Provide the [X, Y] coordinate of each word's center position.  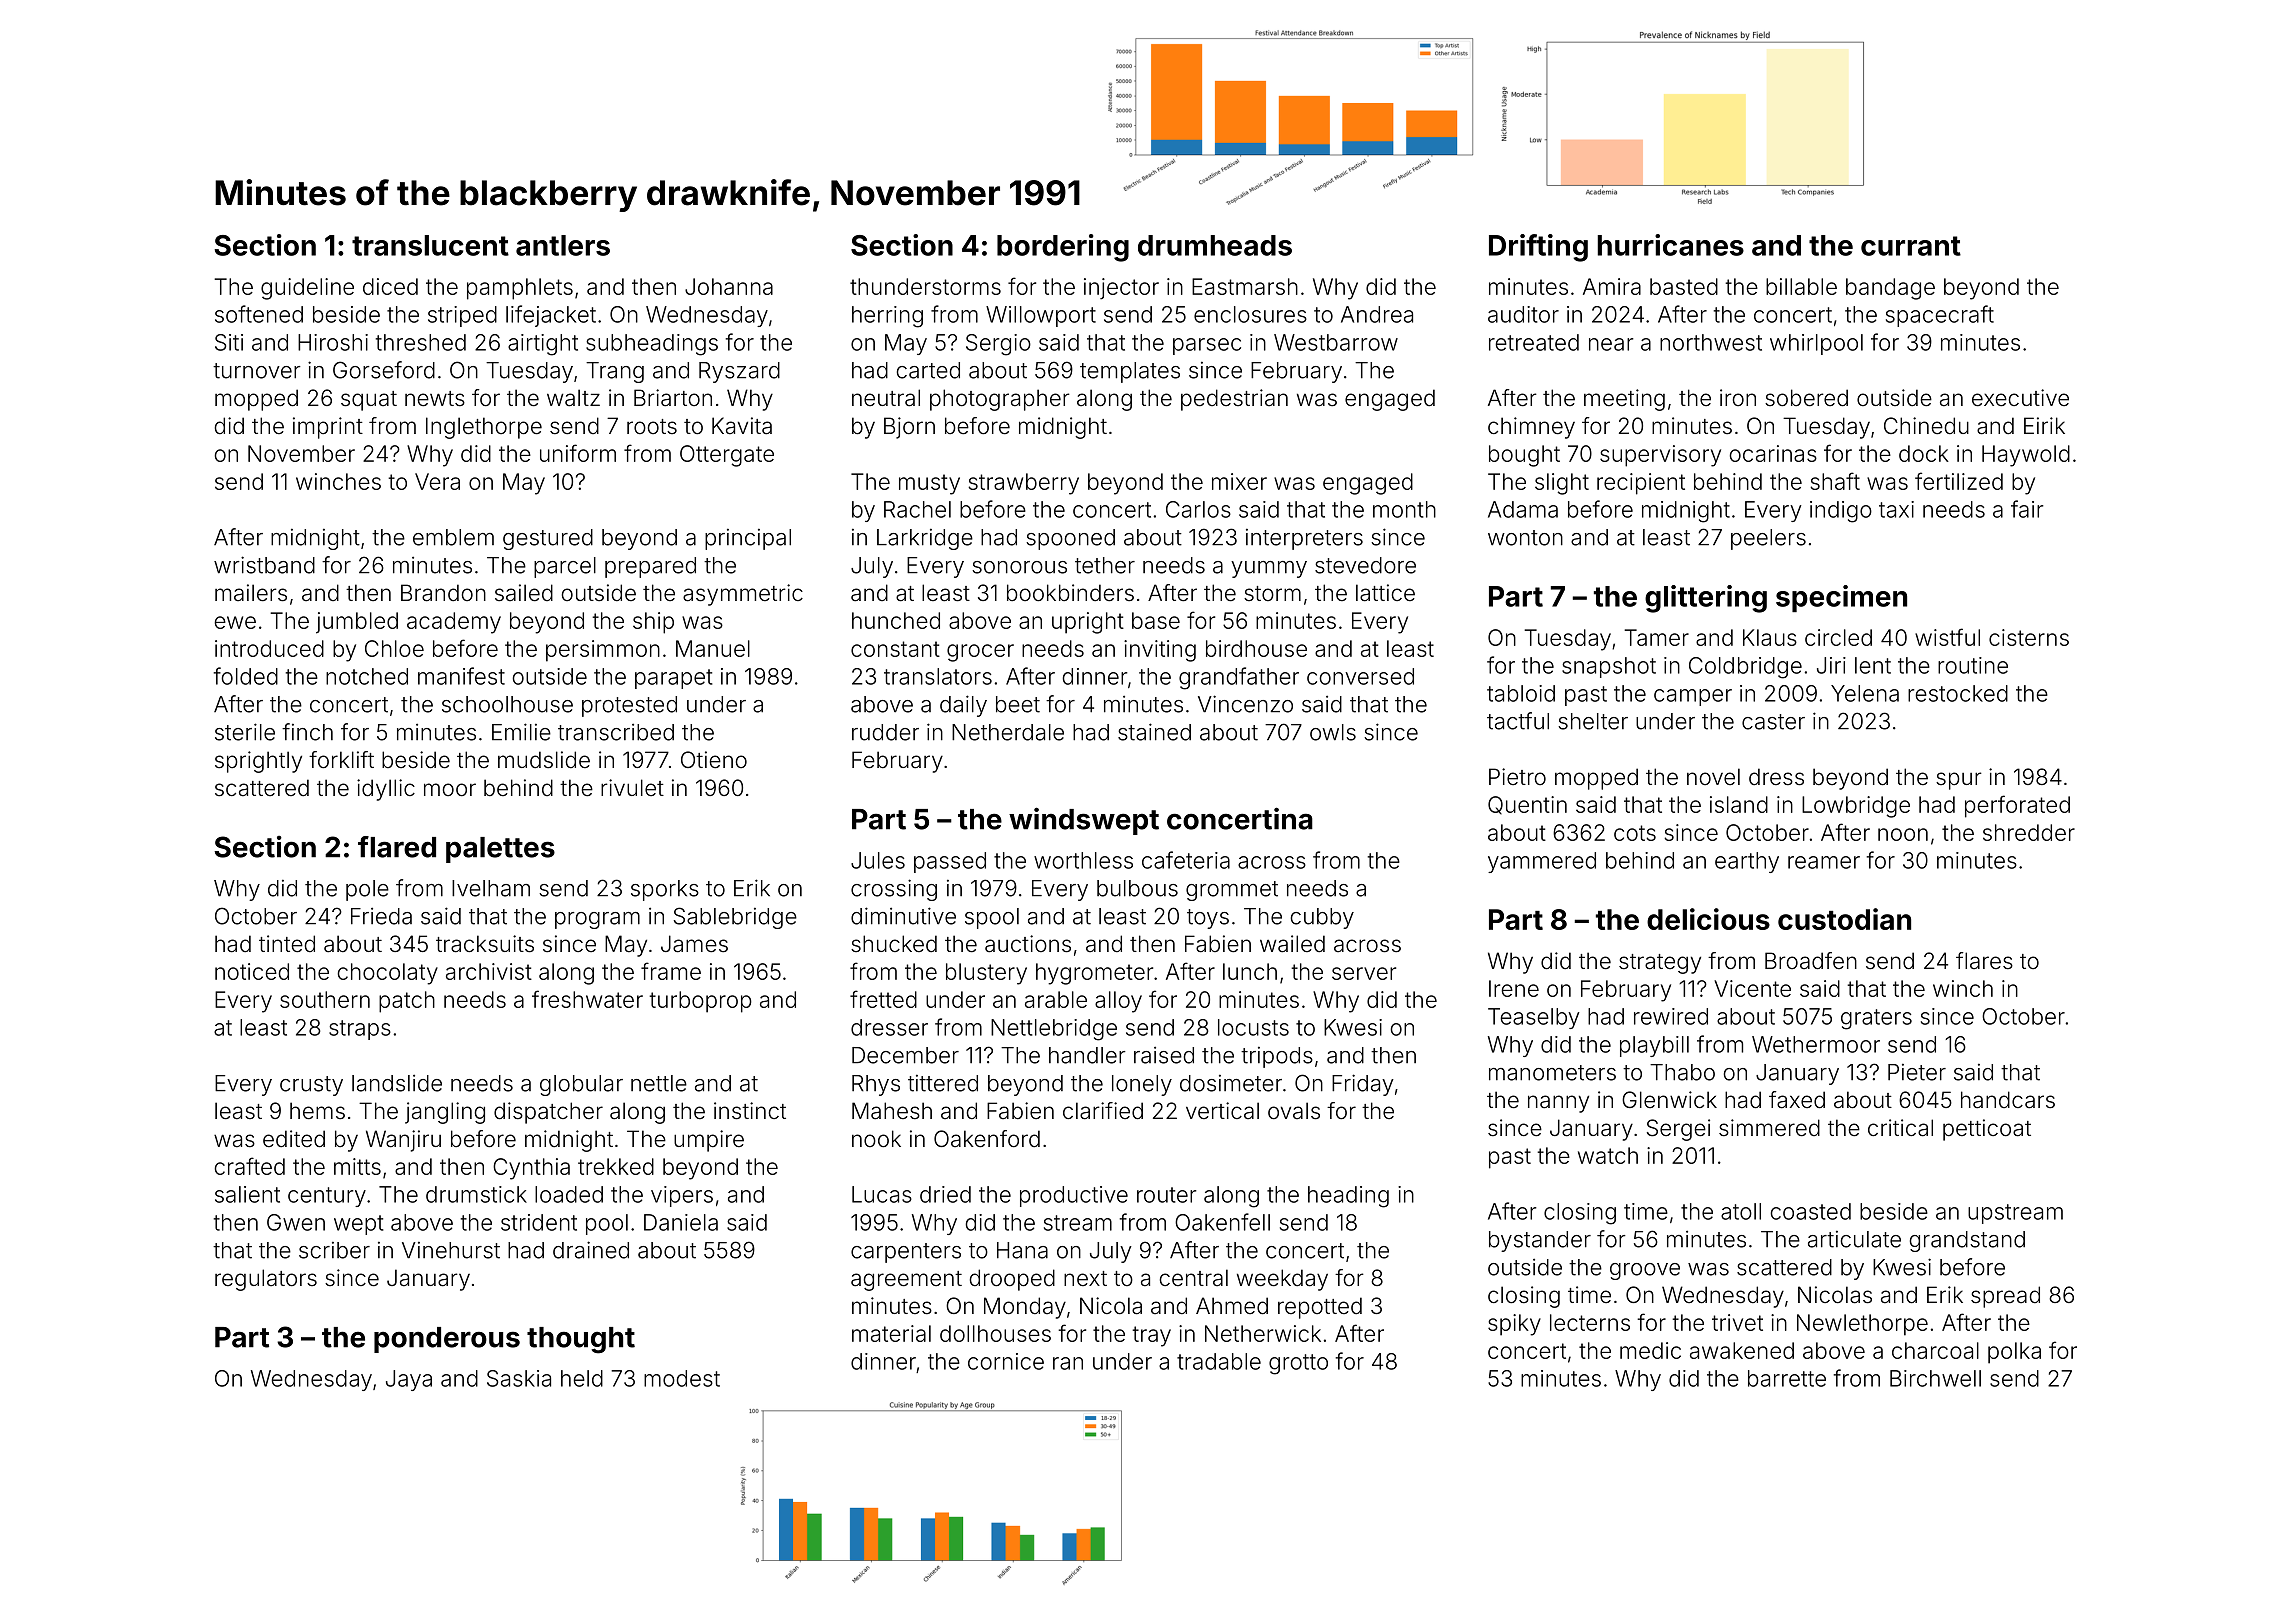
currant [1911, 246]
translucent [430, 245]
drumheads [1215, 245]
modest [682, 1378]
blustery [986, 974]
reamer [1824, 862]
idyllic [386, 790]
